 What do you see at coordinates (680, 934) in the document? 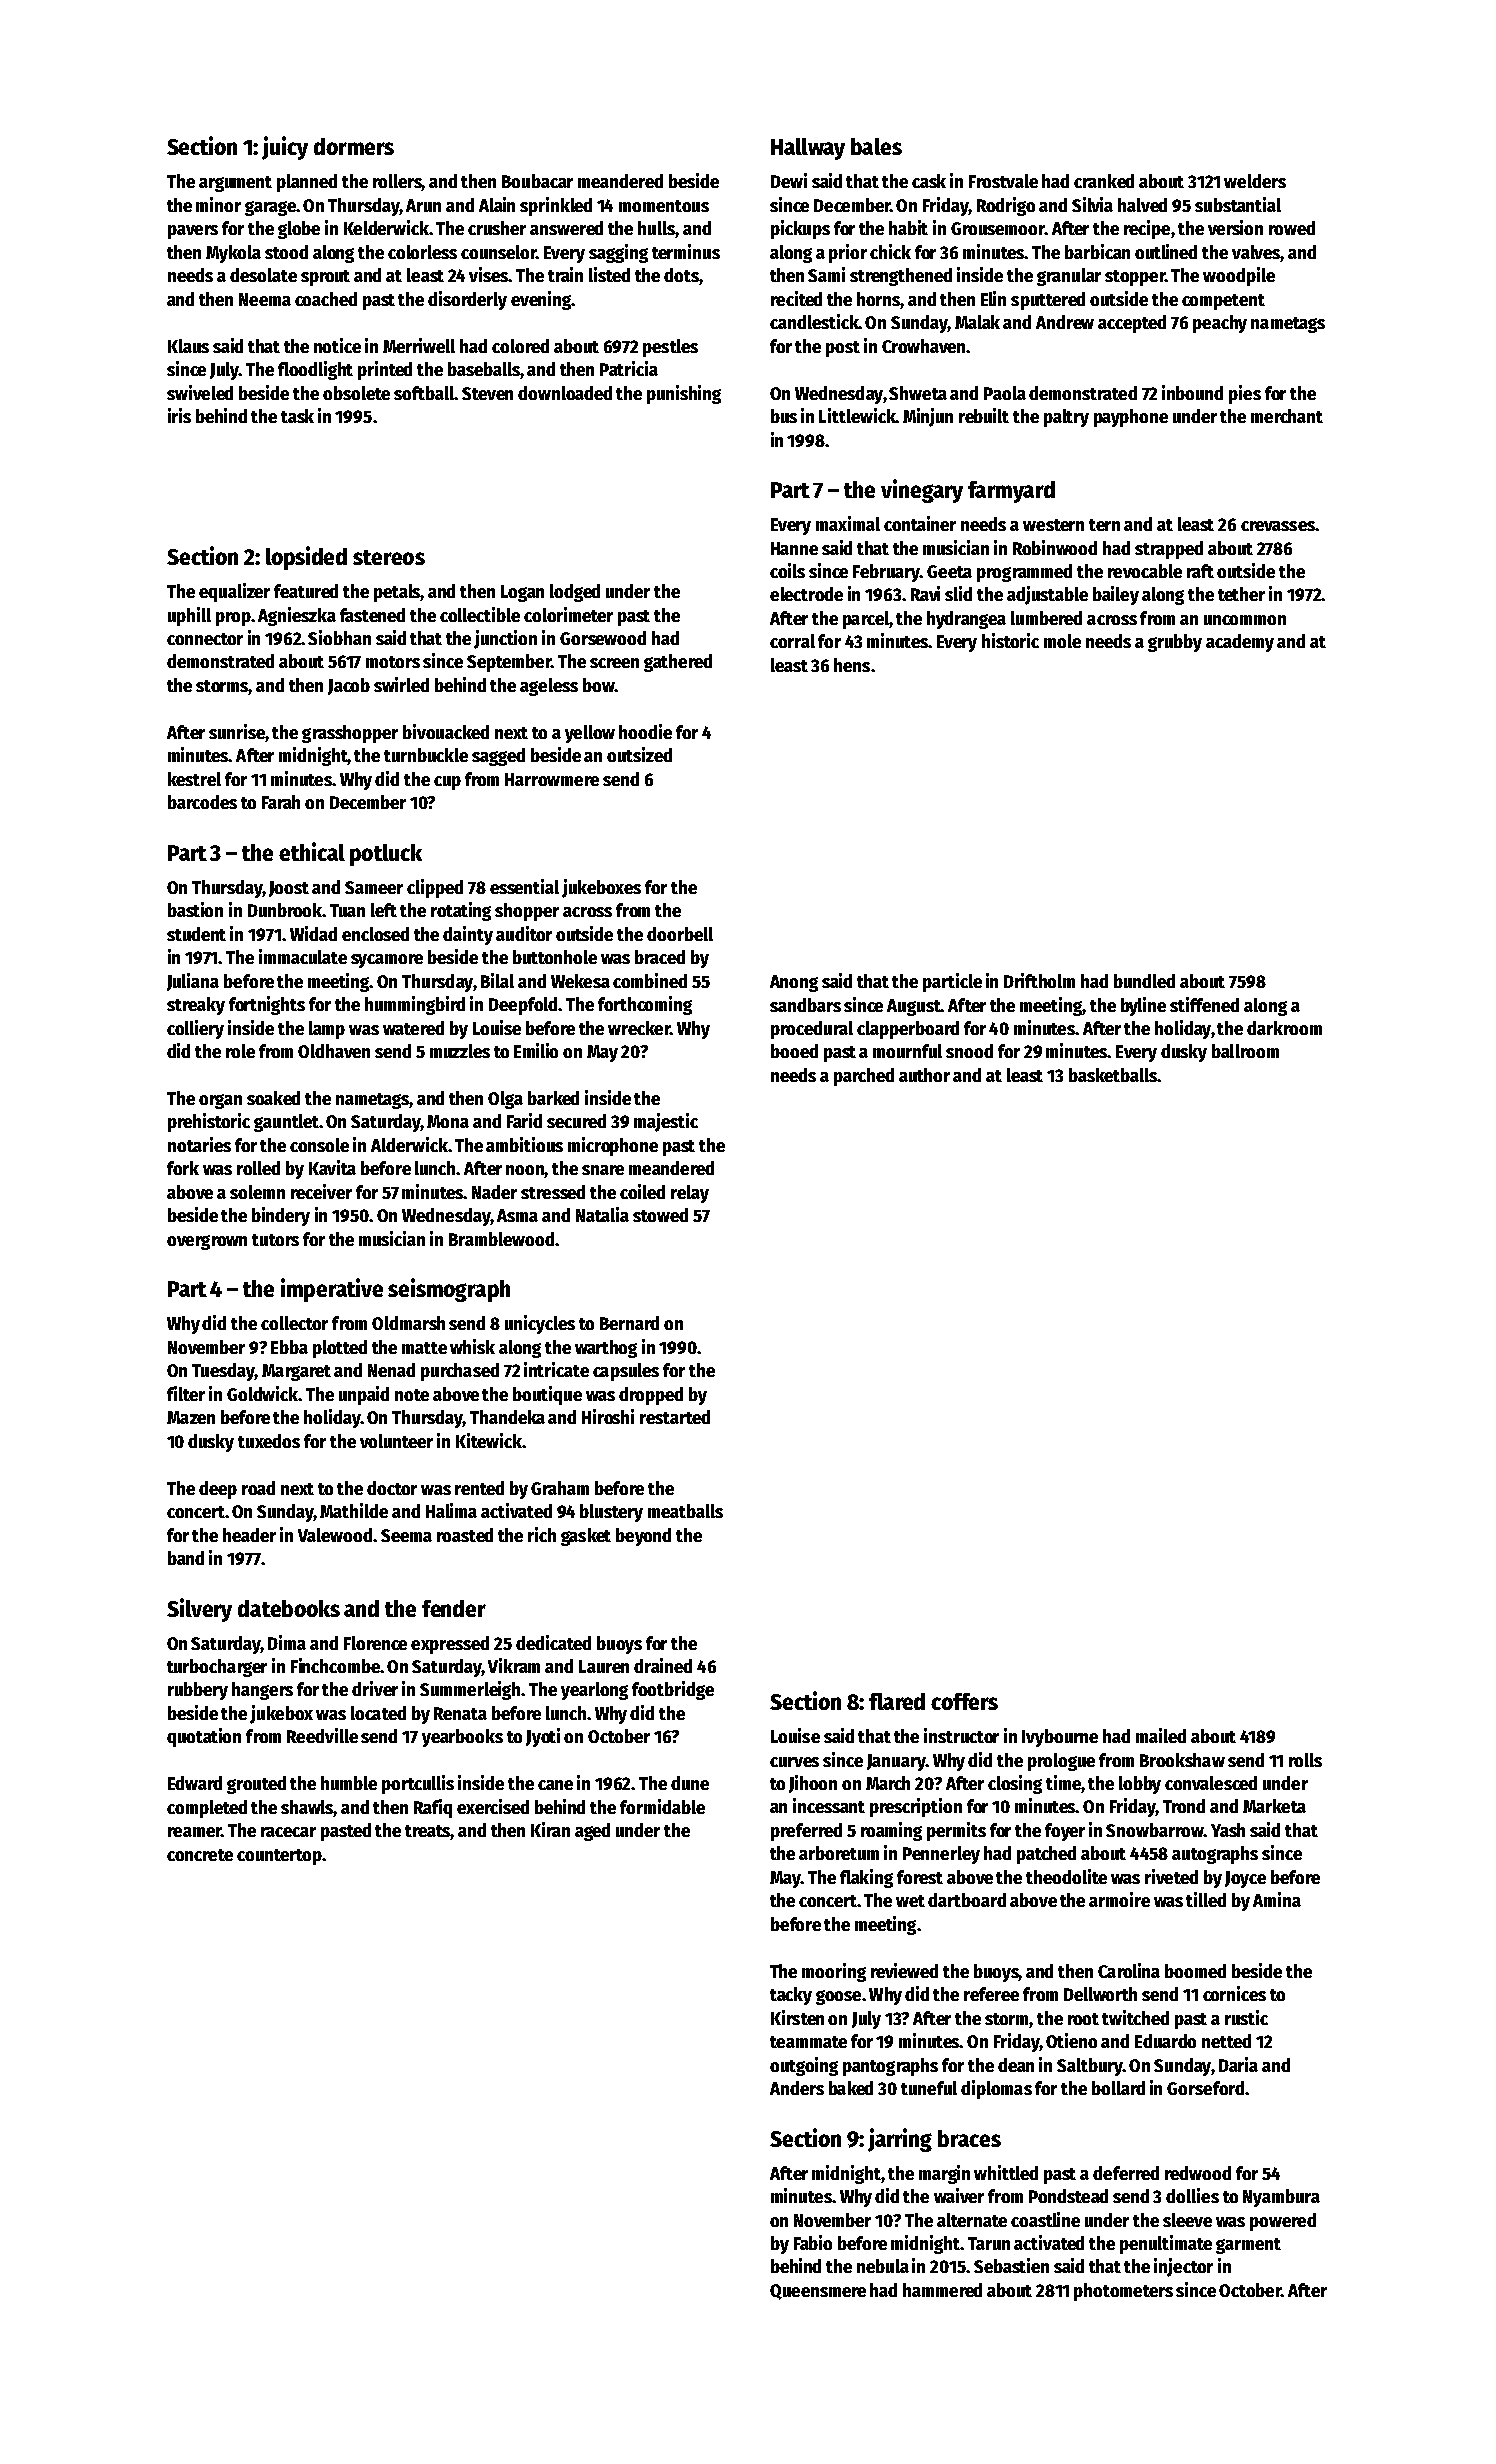
I see `doorbell` at bounding box center [680, 934].
